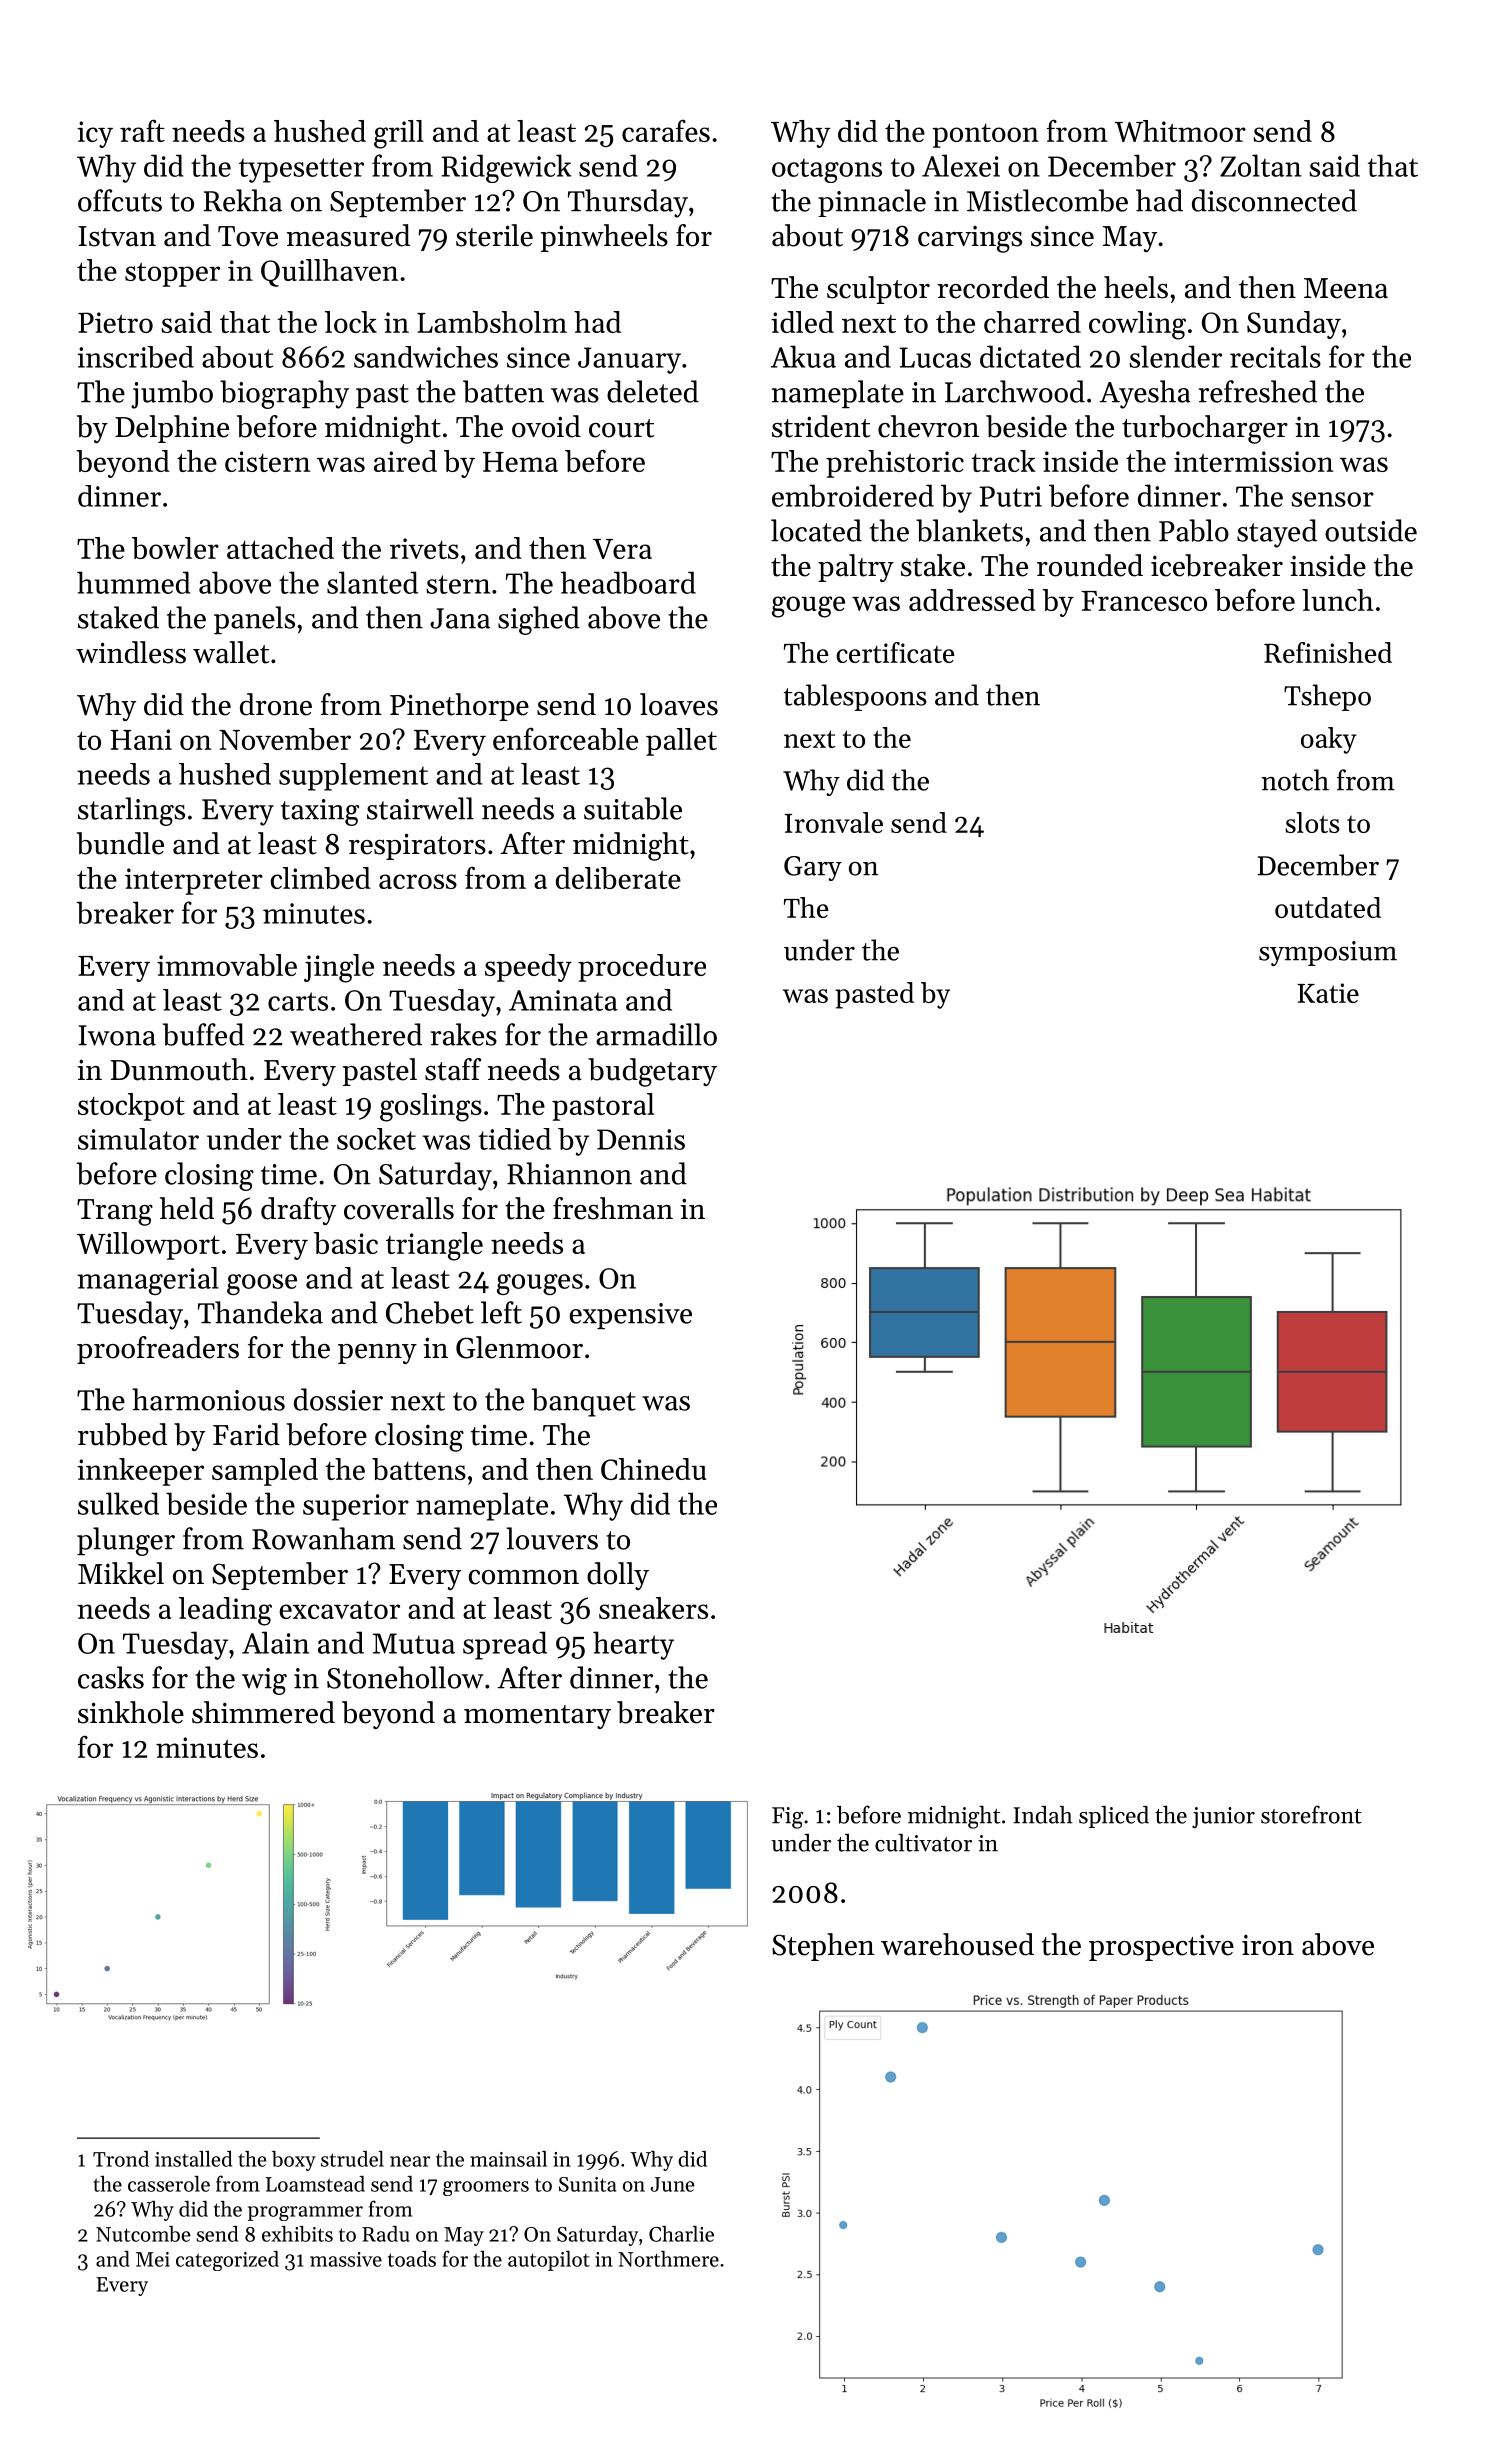 The width and height of the screenshot is (1496, 2464). I want to click on storefront, so click(1311, 1814).
